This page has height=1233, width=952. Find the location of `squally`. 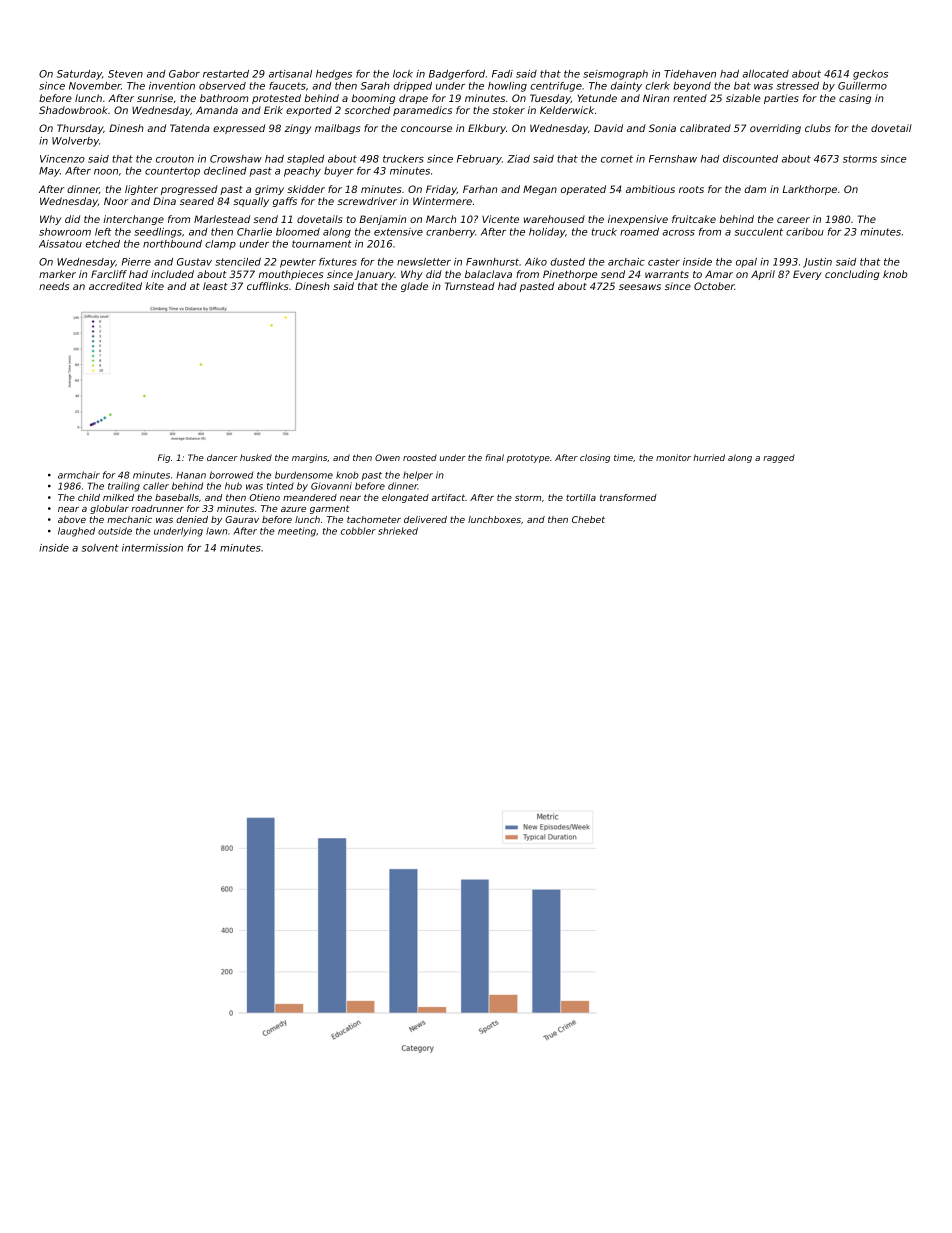

squally is located at coordinates (251, 202).
